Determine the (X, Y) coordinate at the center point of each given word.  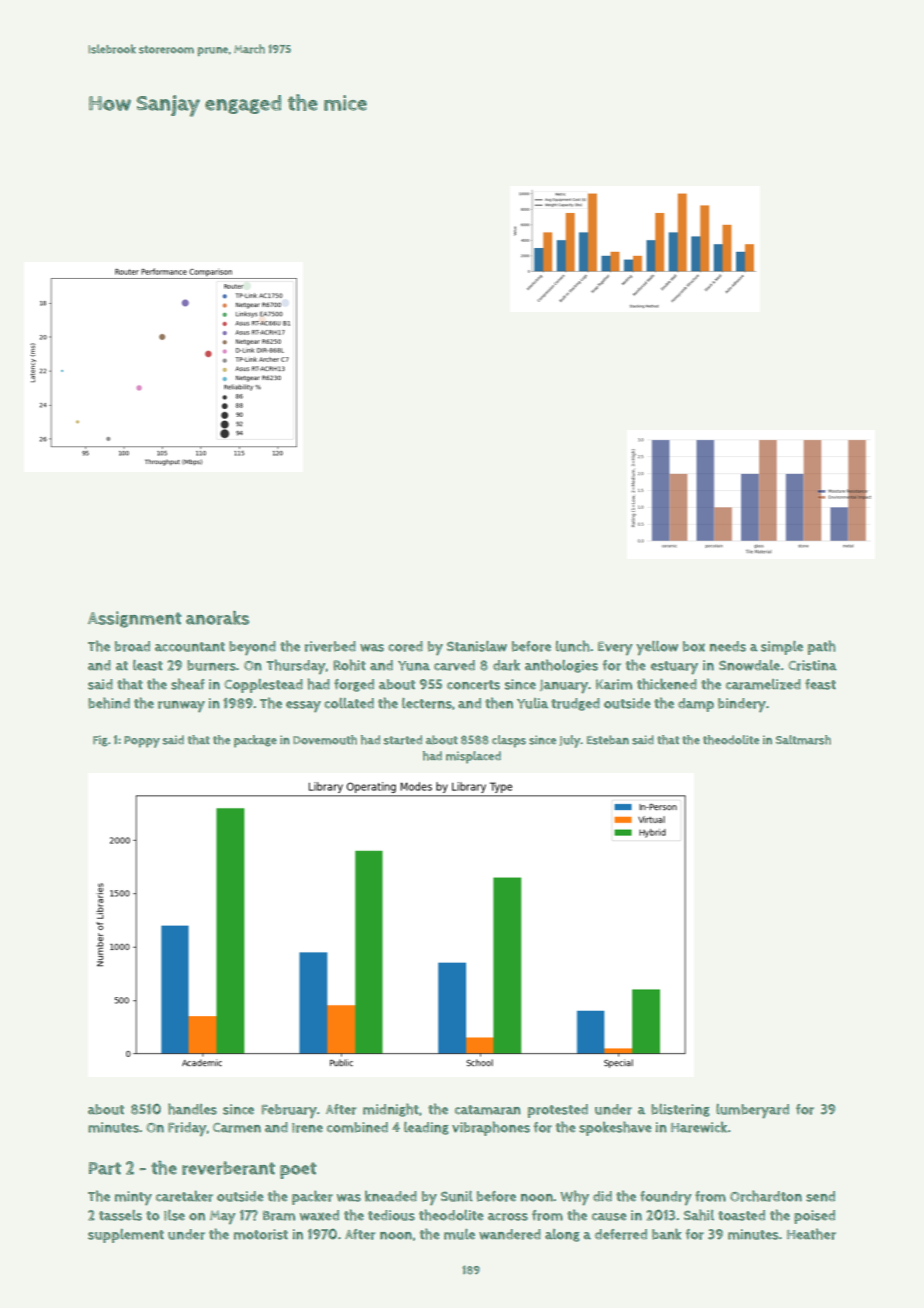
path (822, 647)
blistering (680, 1110)
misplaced (473, 757)
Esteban (608, 740)
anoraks (217, 618)
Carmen (237, 1128)
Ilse (174, 1215)
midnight (391, 1110)
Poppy (142, 742)
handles (192, 1109)
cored (405, 646)
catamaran (488, 1110)
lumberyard (752, 1111)
